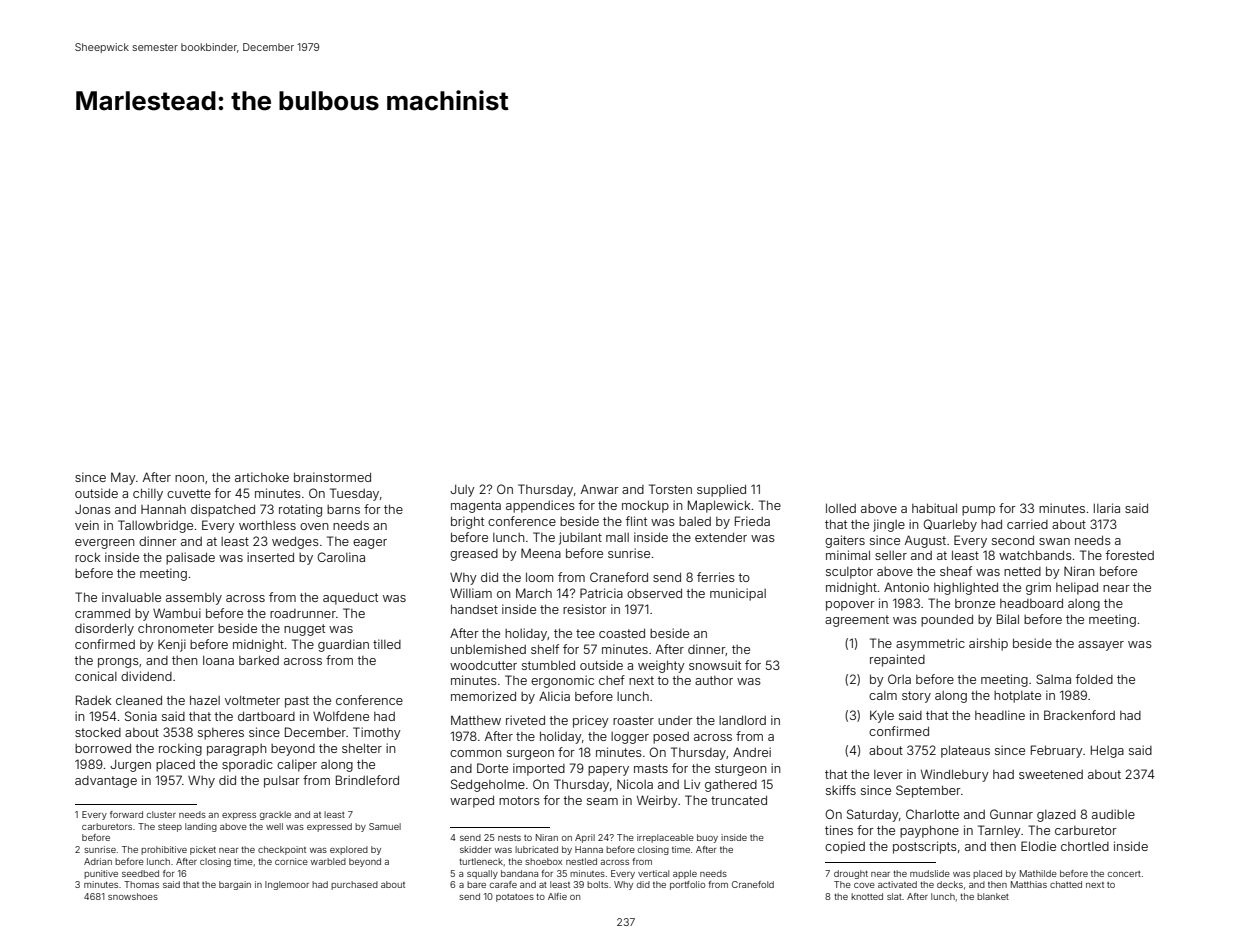 The image size is (1233, 952). I want to click on portfolio, so click(687, 885).
